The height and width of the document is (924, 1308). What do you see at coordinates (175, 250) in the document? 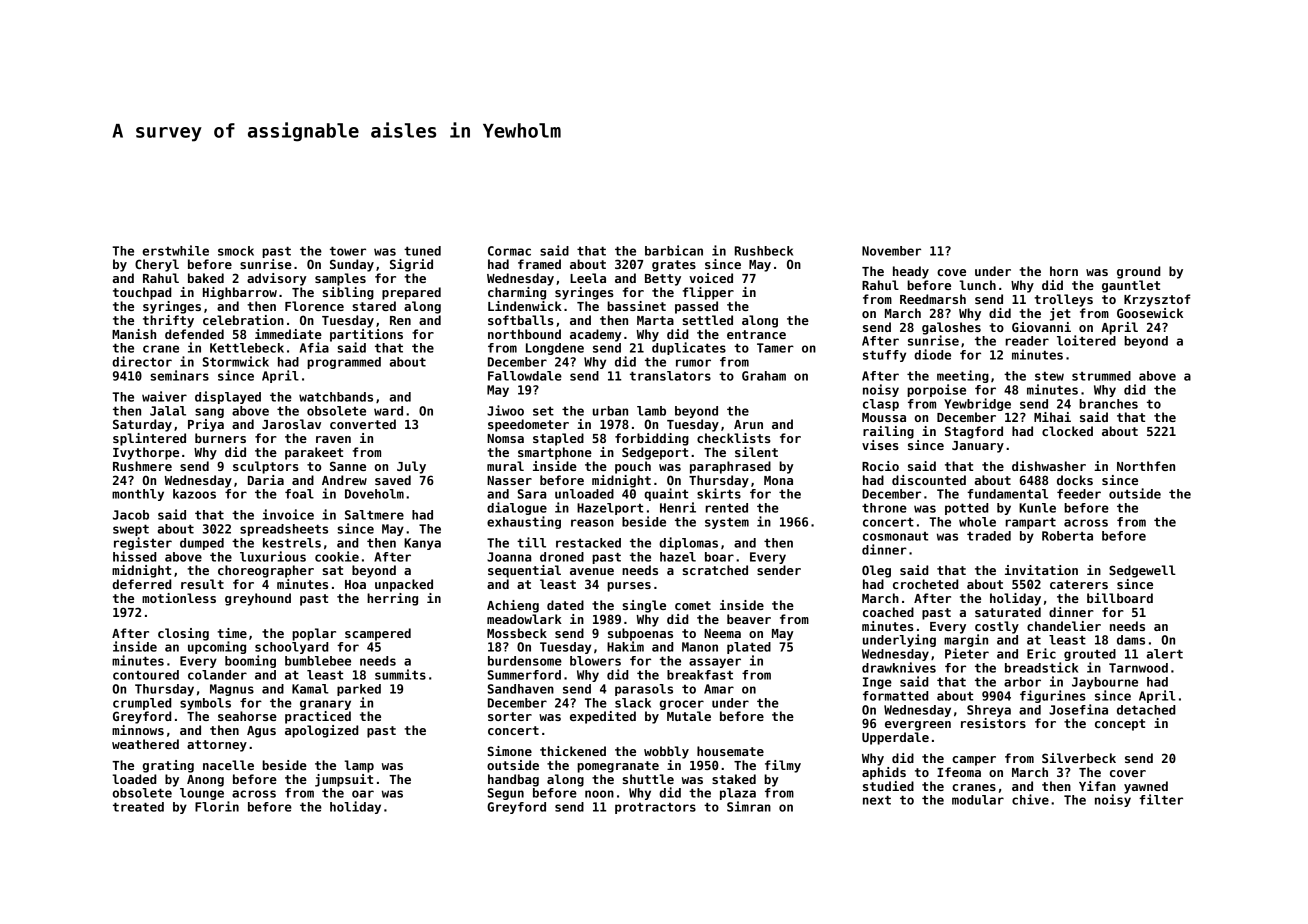
I see `erstwhile` at bounding box center [175, 250].
